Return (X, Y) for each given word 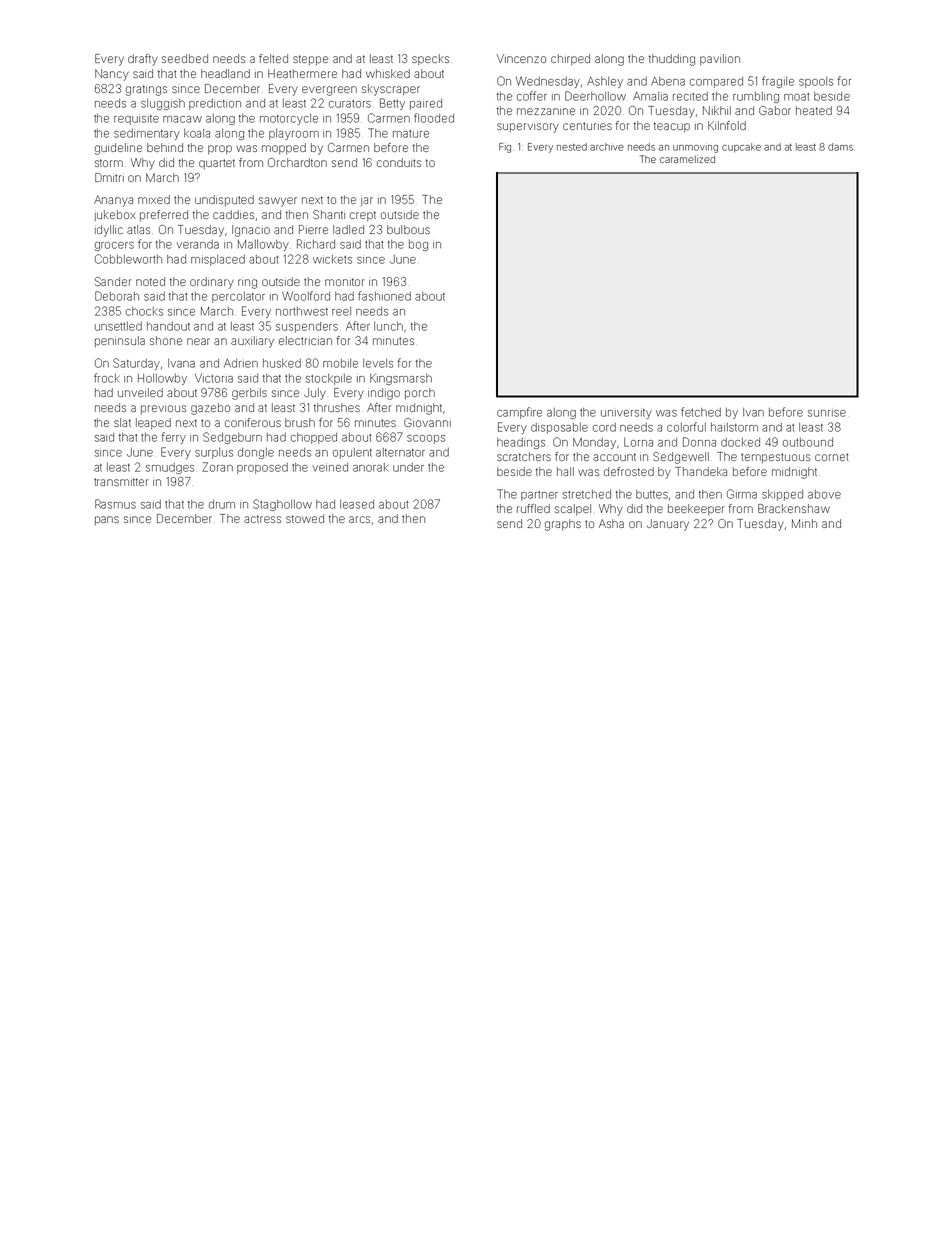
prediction (215, 104)
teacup (672, 127)
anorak (370, 467)
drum (222, 504)
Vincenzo (521, 58)
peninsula (120, 341)
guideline (118, 149)
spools (816, 82)
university (626, 414)
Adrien (241, 363)
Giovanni (427, 422)
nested (572, 147)
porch (420, 393)
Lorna (638, 442)
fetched (701, 412)
